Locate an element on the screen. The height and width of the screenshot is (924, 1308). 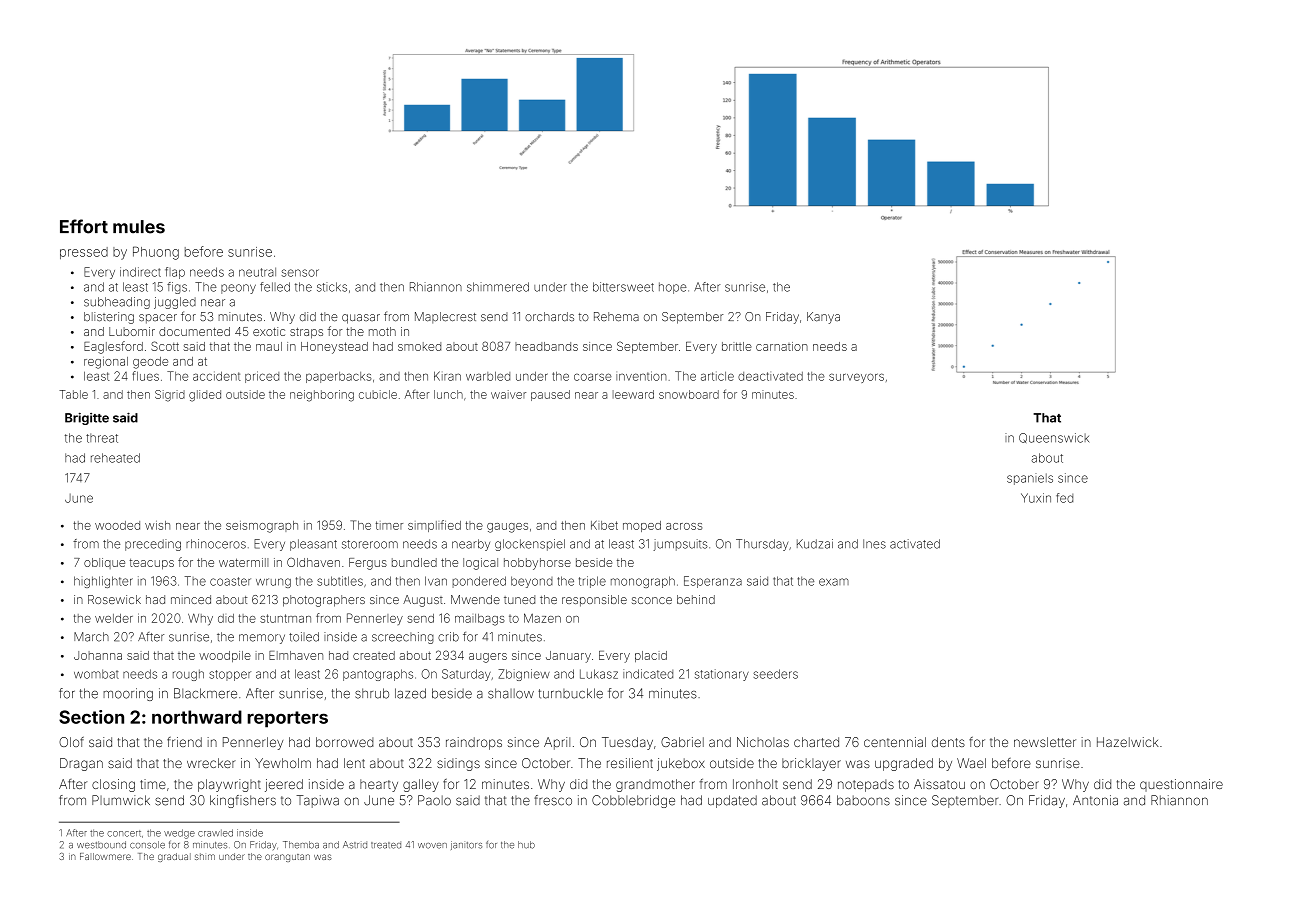
janitors is located at coordinates (466, 845).
